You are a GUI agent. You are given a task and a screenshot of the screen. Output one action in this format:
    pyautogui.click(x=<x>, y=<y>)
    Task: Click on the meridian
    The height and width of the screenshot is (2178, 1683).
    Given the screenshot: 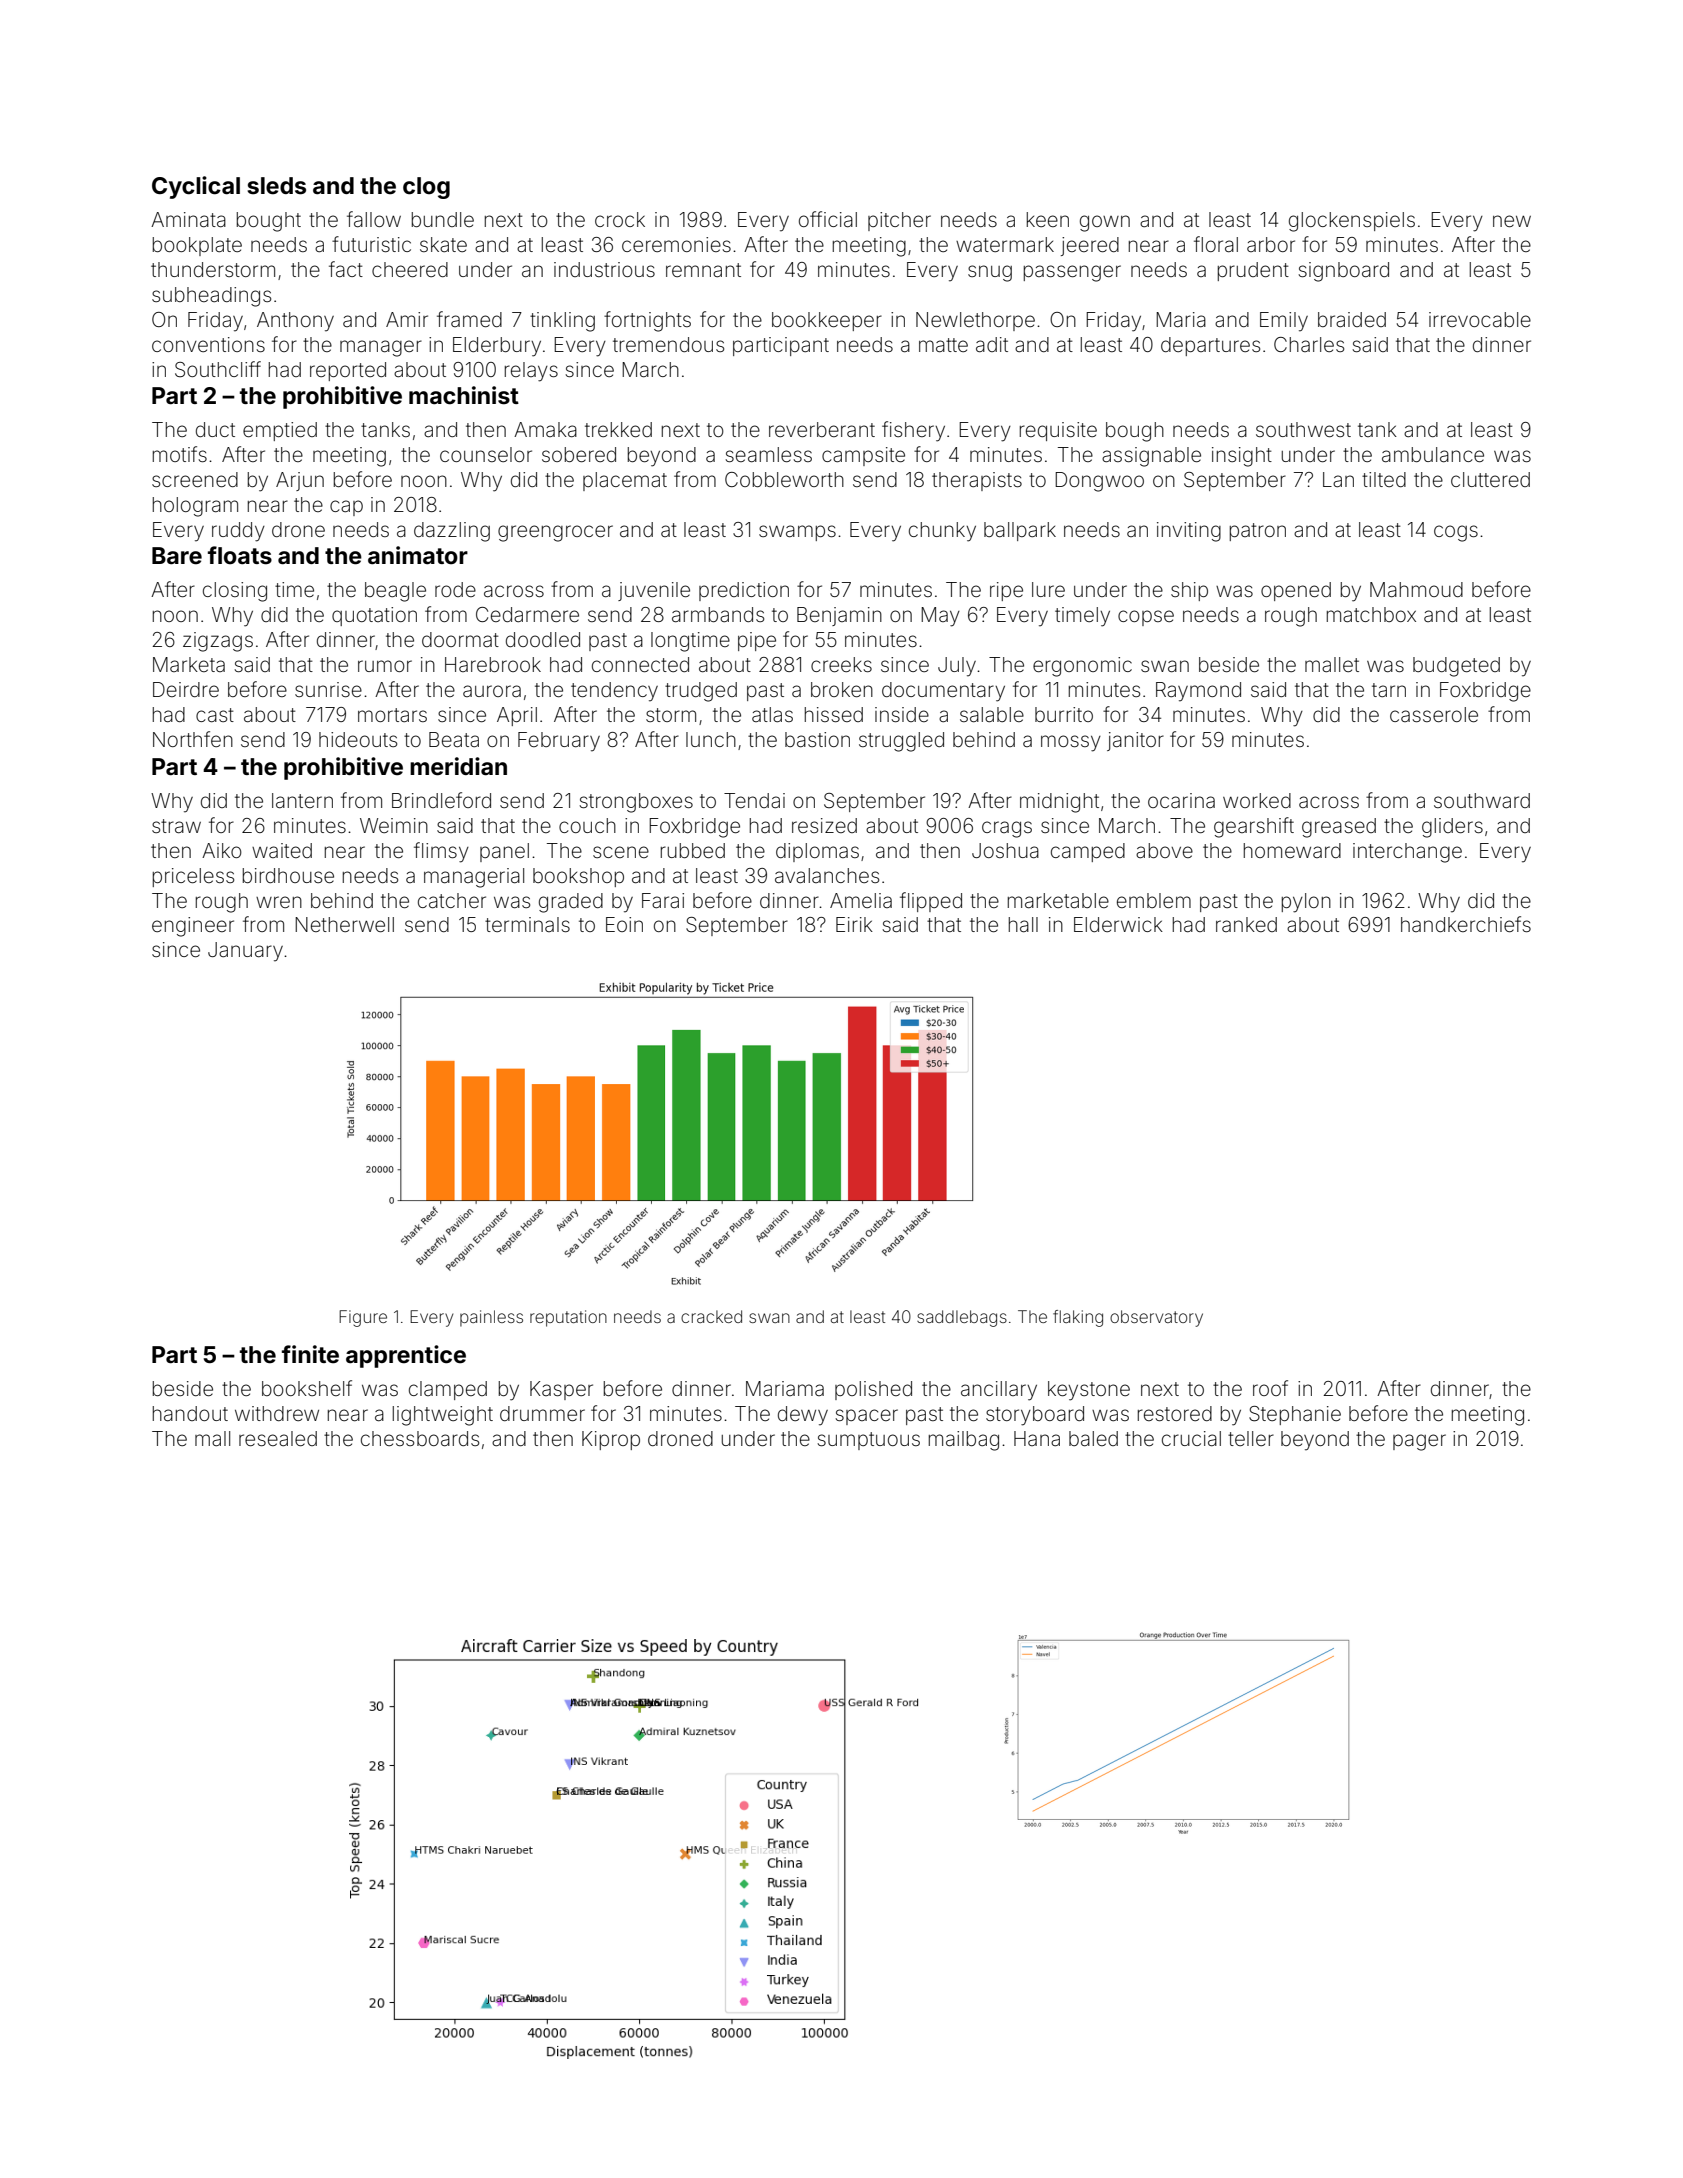 What is the action you would take?
    pyautogui.click(x=458, y=766)
